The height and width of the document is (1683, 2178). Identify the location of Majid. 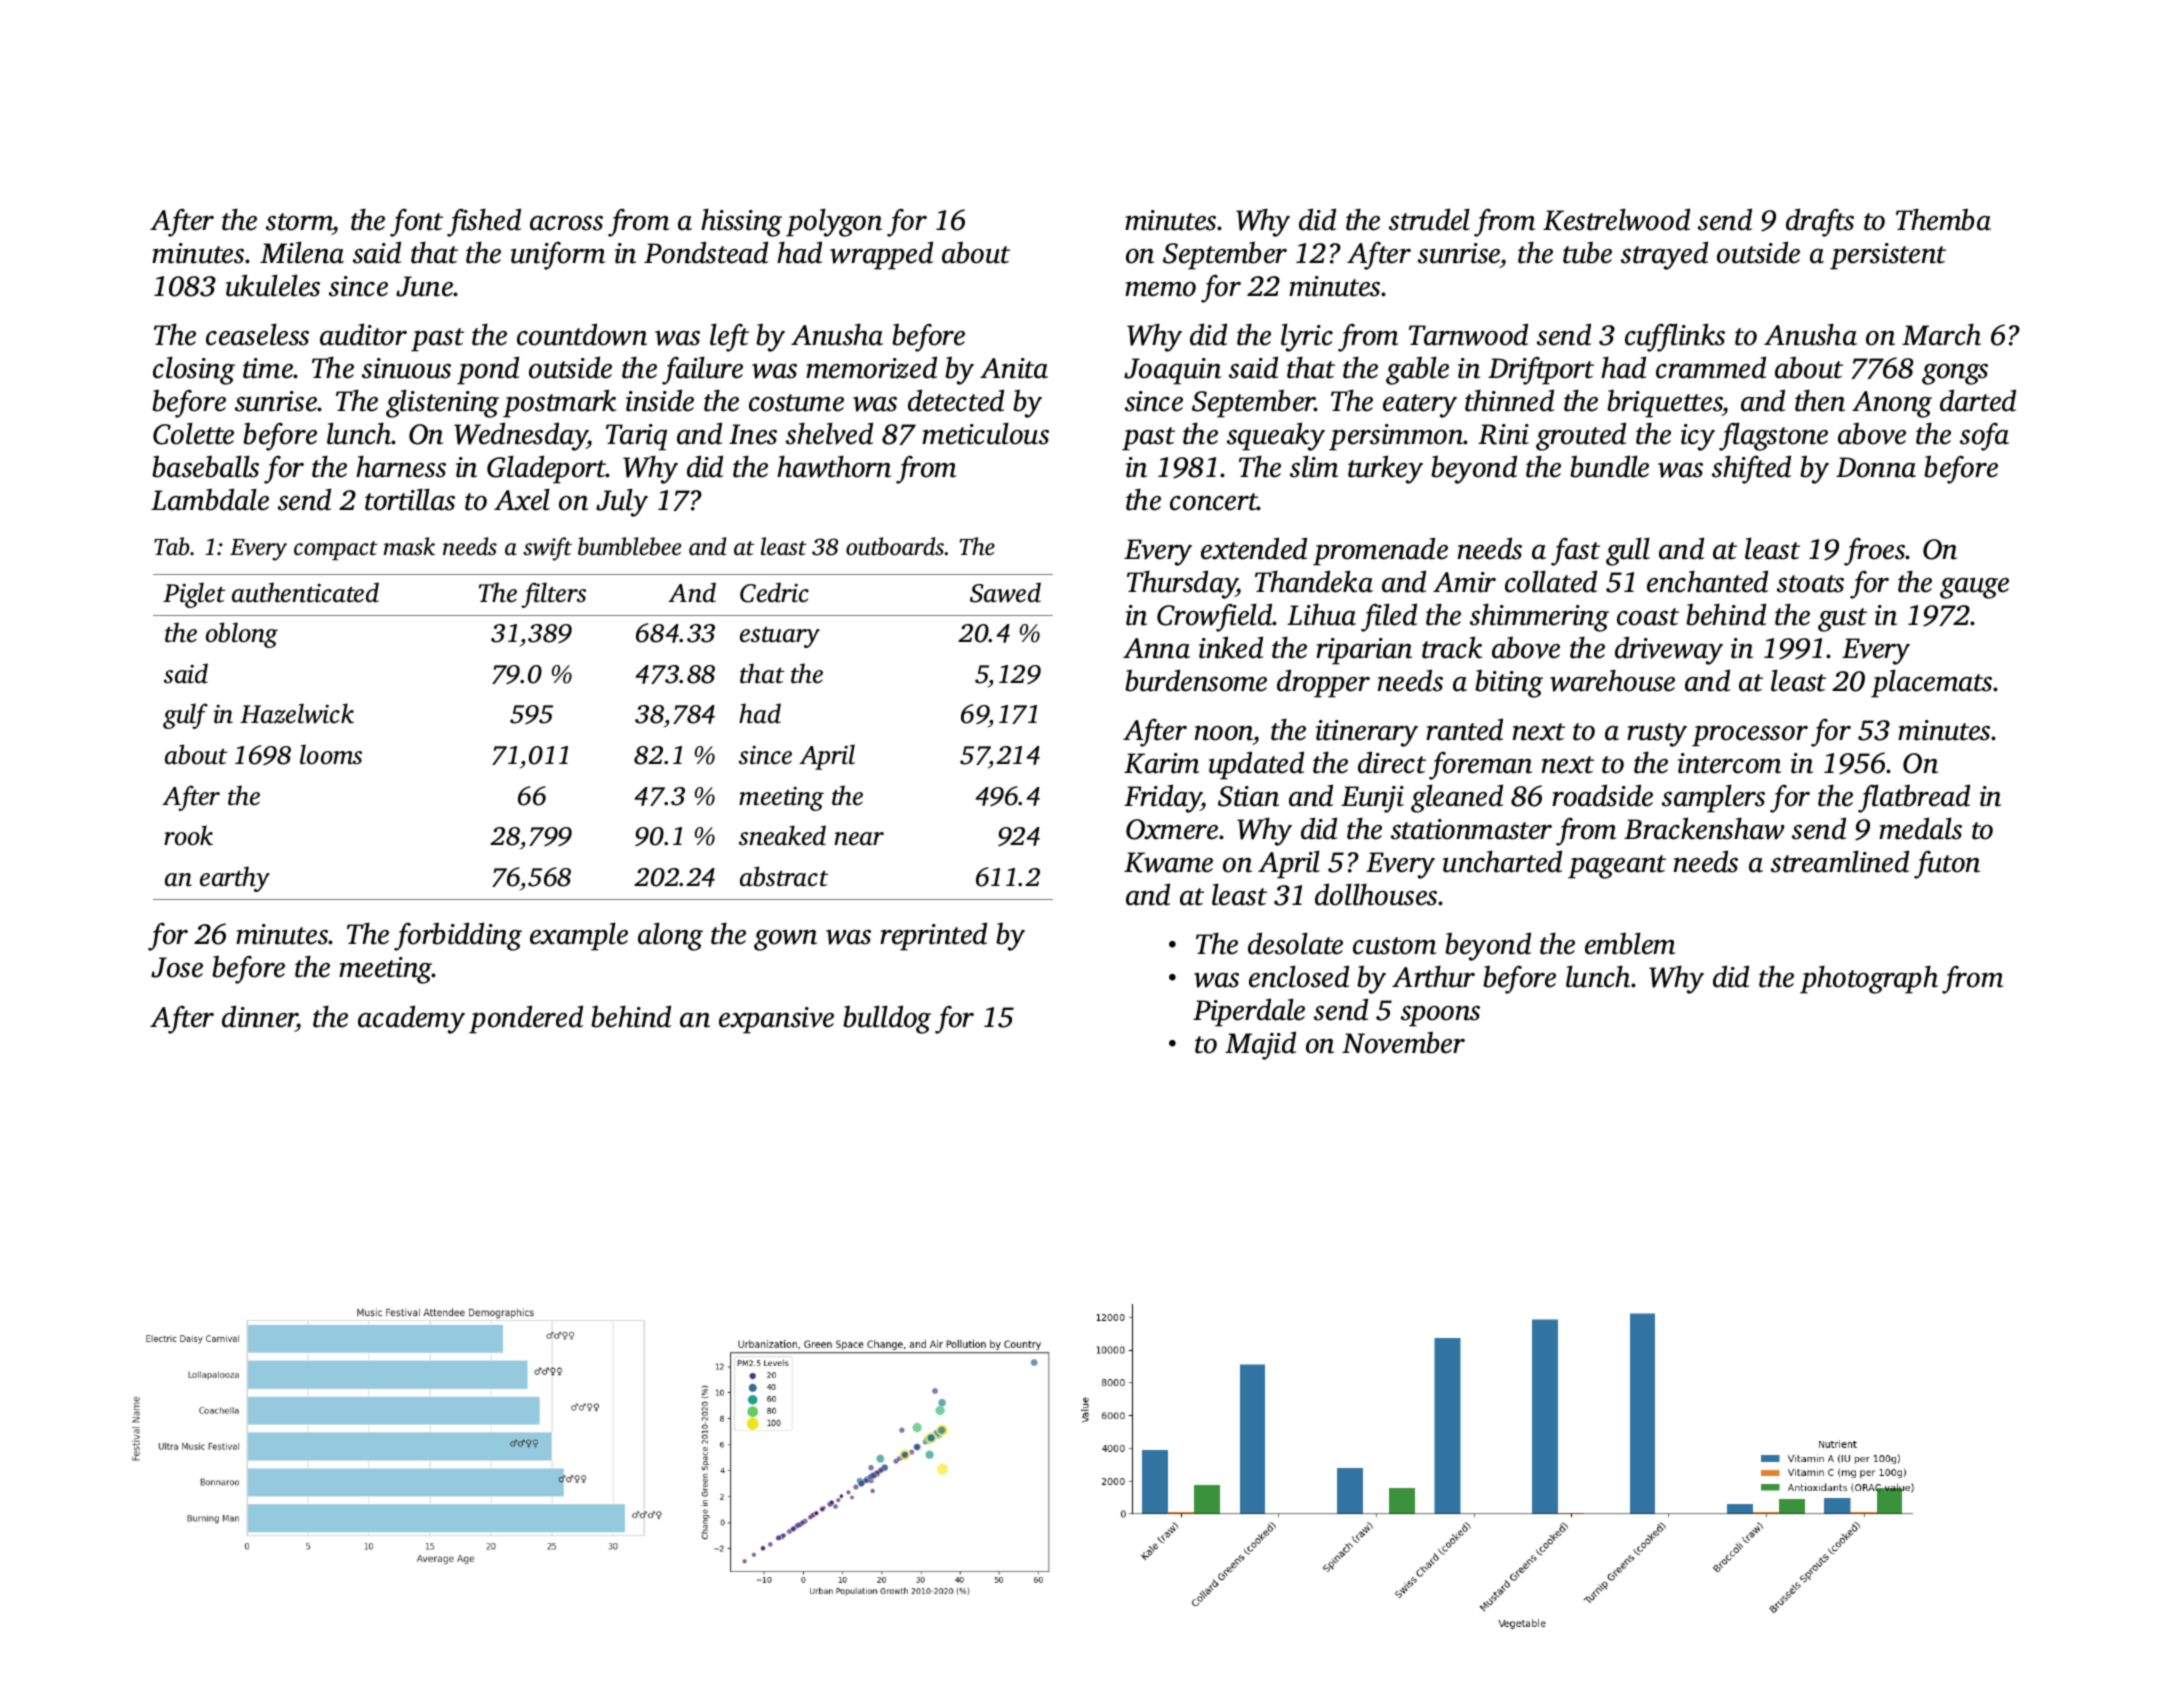
(1260, 1045).
